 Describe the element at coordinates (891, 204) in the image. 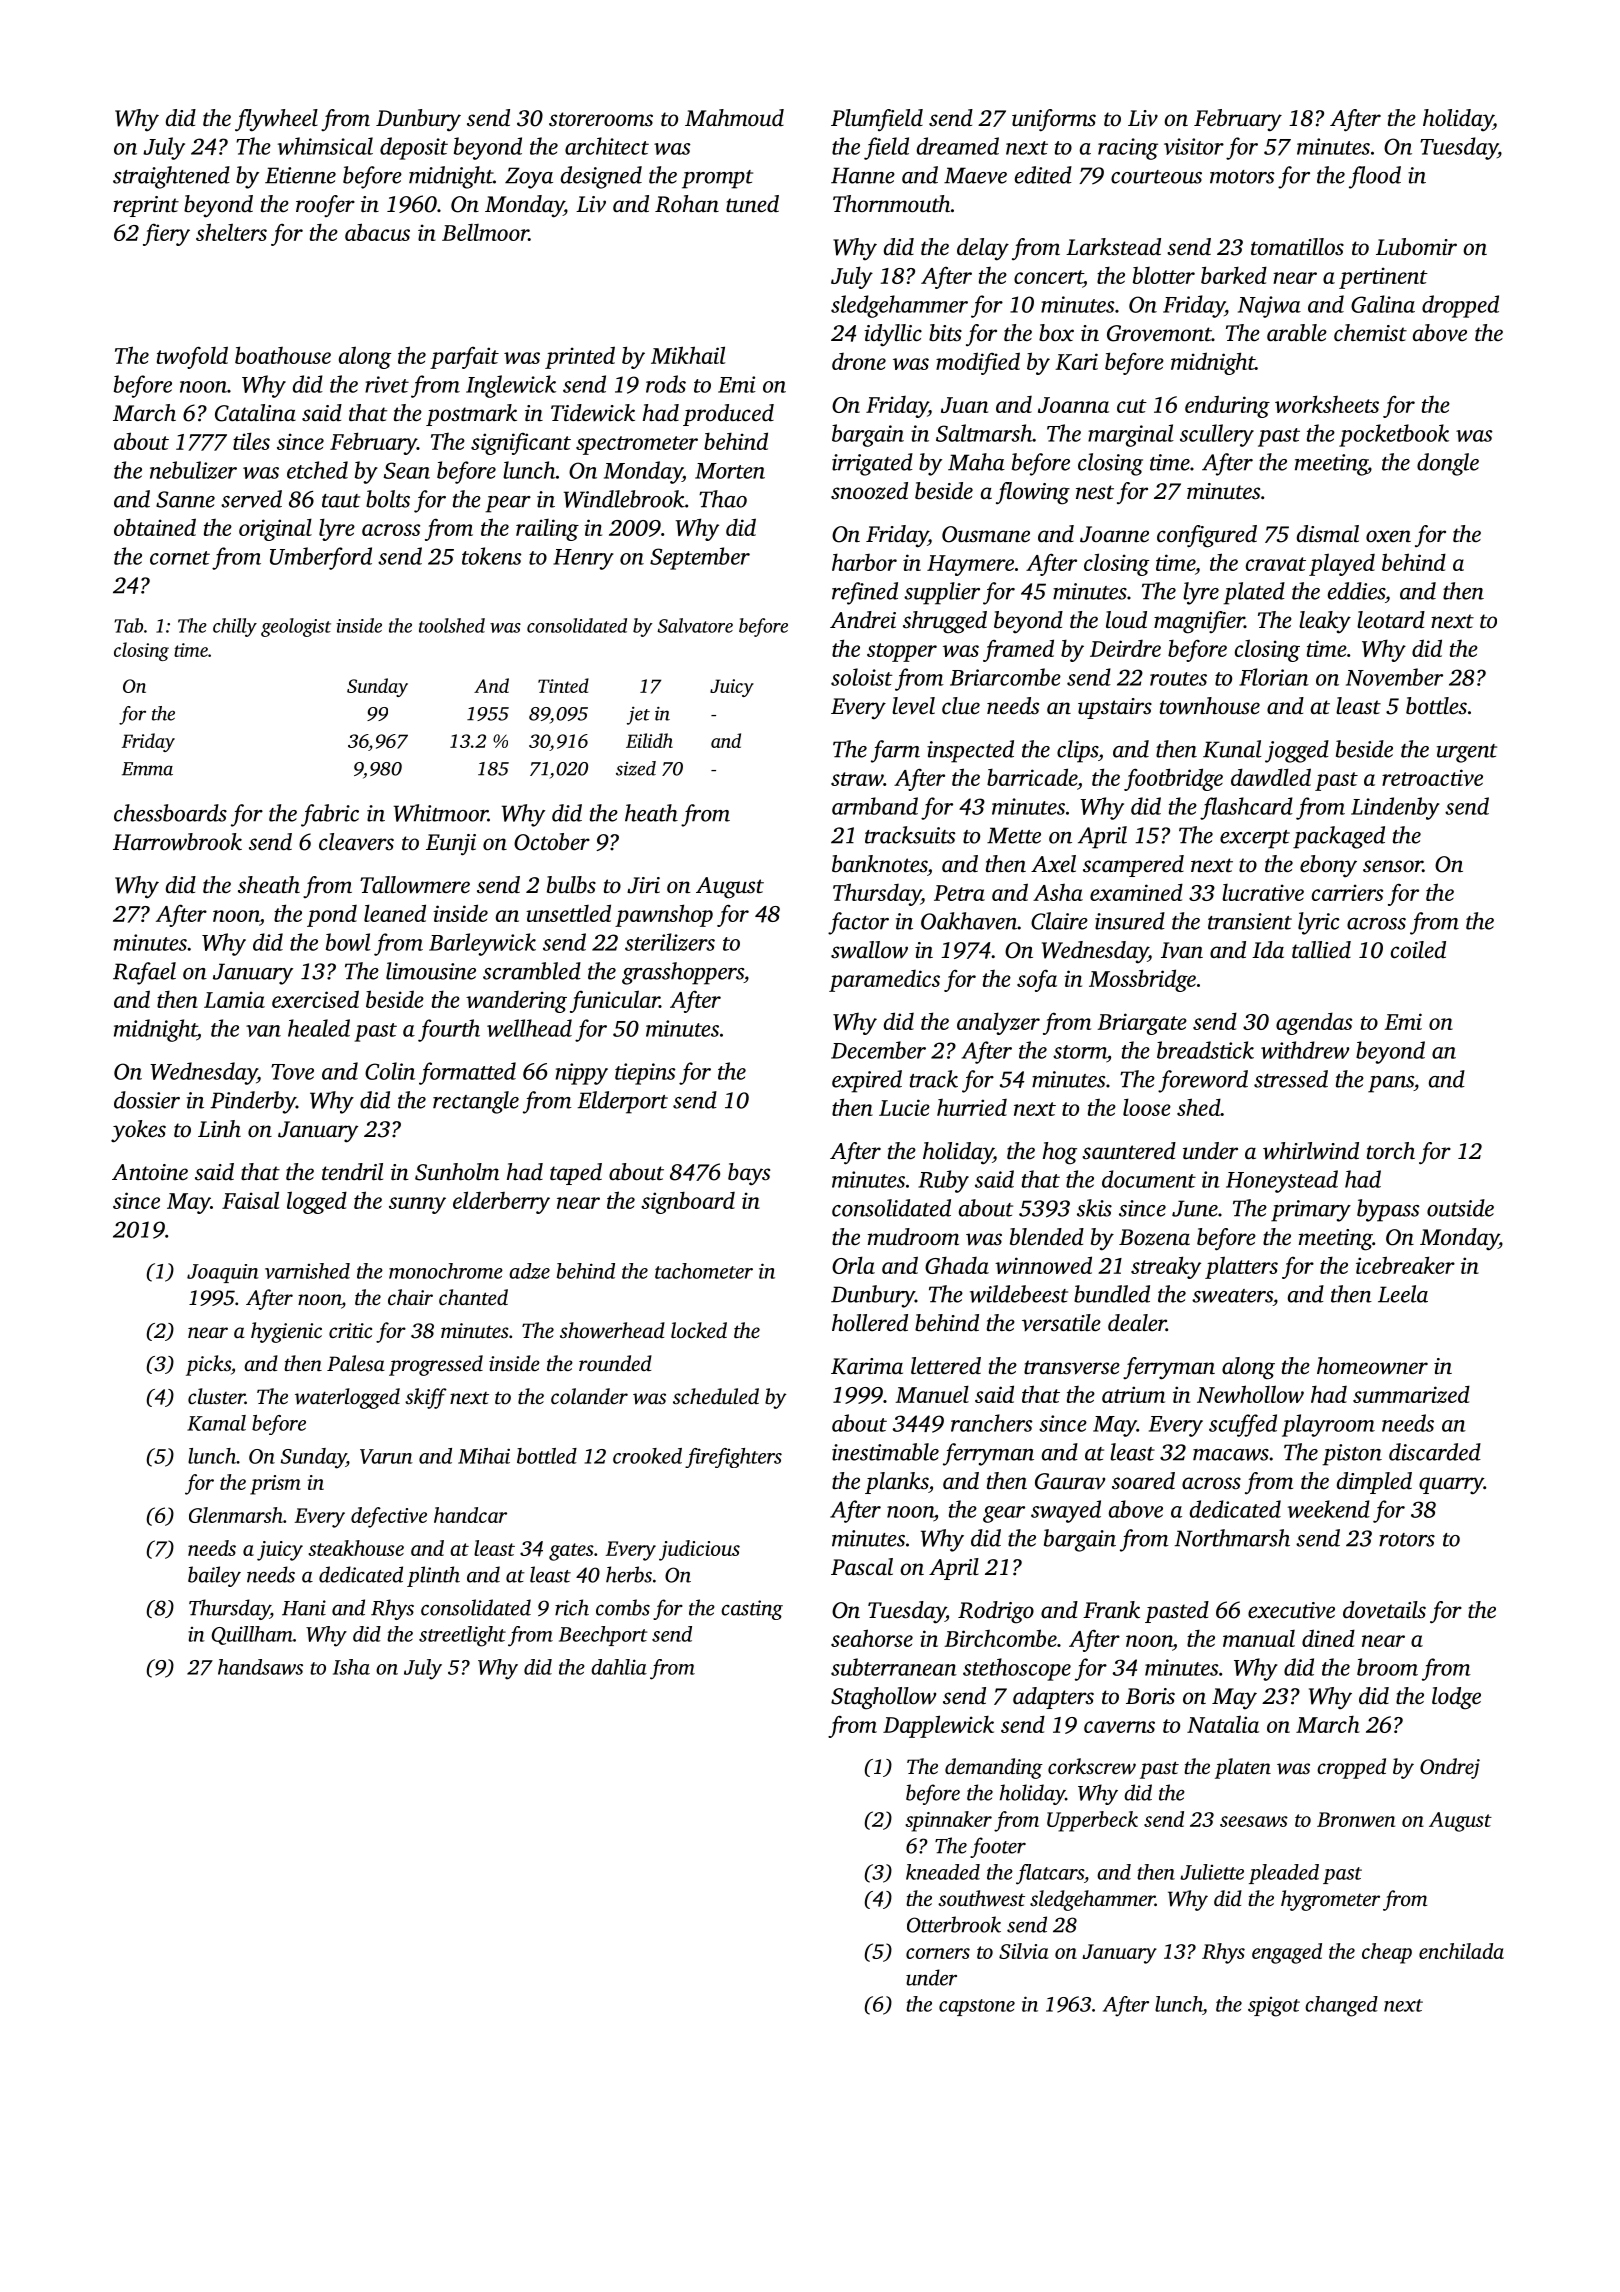

I see `Thornmouth` at that location.
